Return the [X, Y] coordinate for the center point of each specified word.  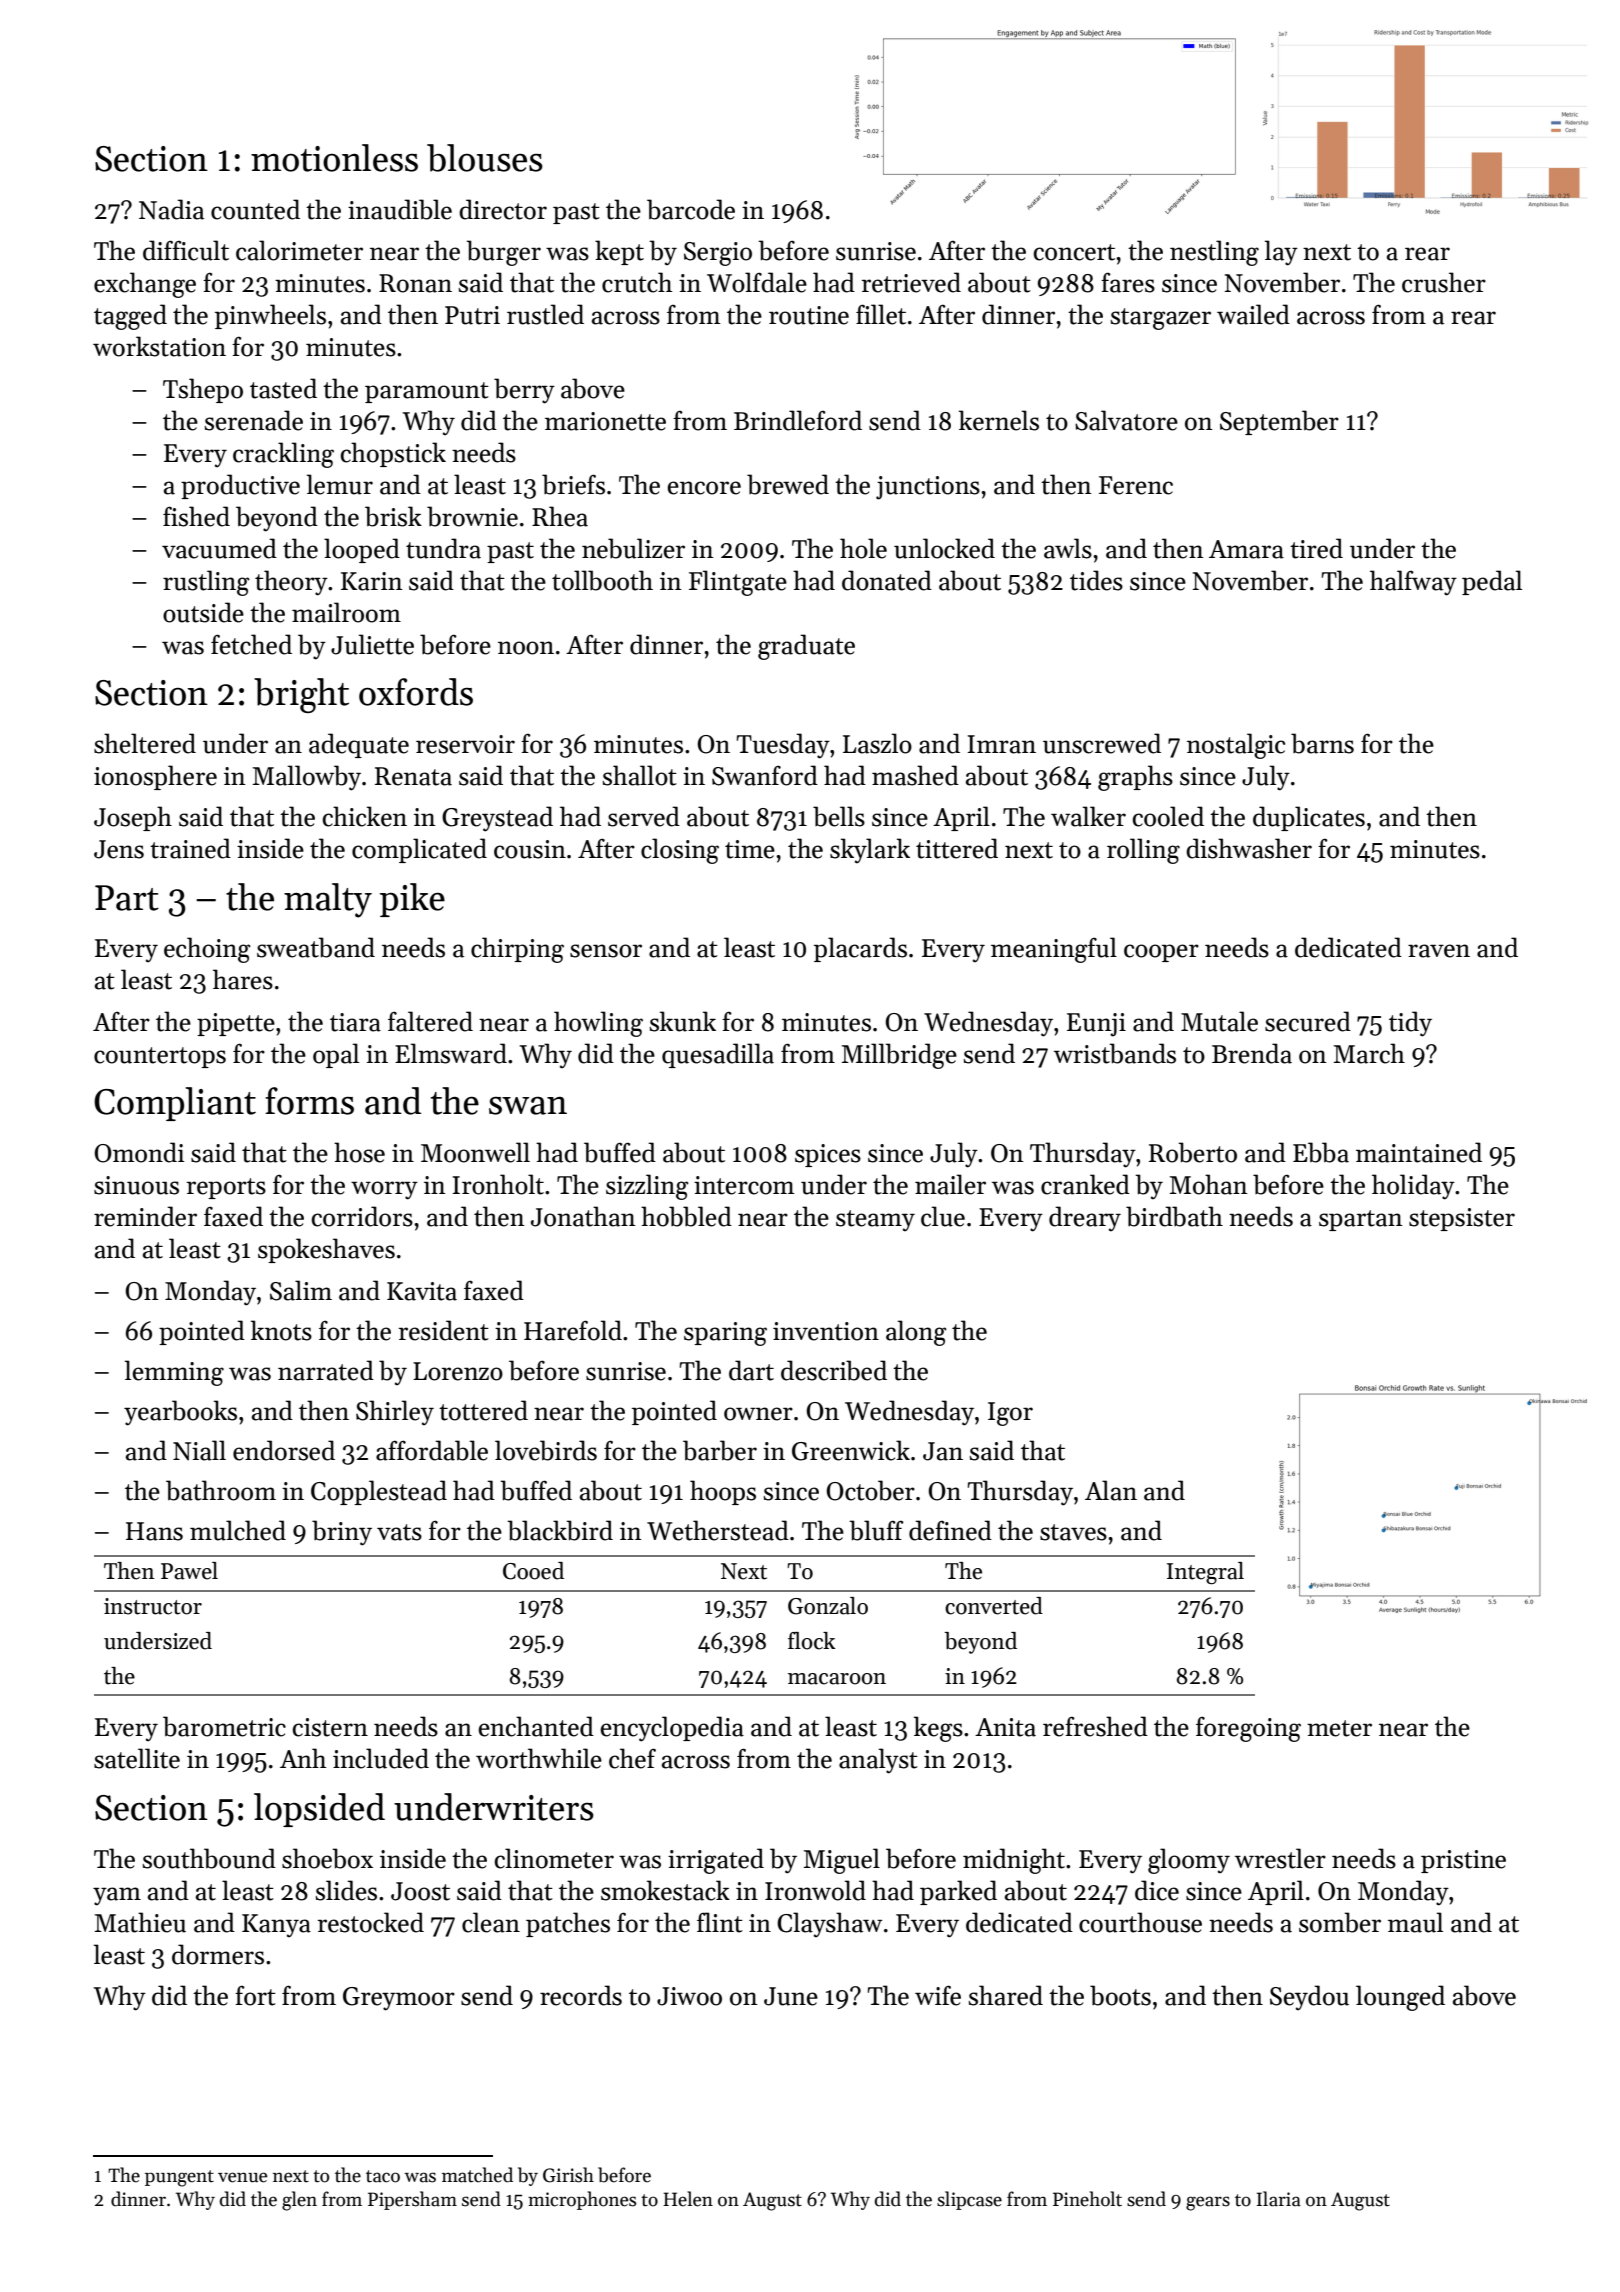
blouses [485, 158]
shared [1005, 1995]
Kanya [276, 1925]
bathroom [221, 1490]
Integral [1205, 1573]
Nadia [171, 209]
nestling [1214, 253]
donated [887, 580]
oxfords [416, 692]
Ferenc [1136, 485]
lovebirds [546, 1450]
